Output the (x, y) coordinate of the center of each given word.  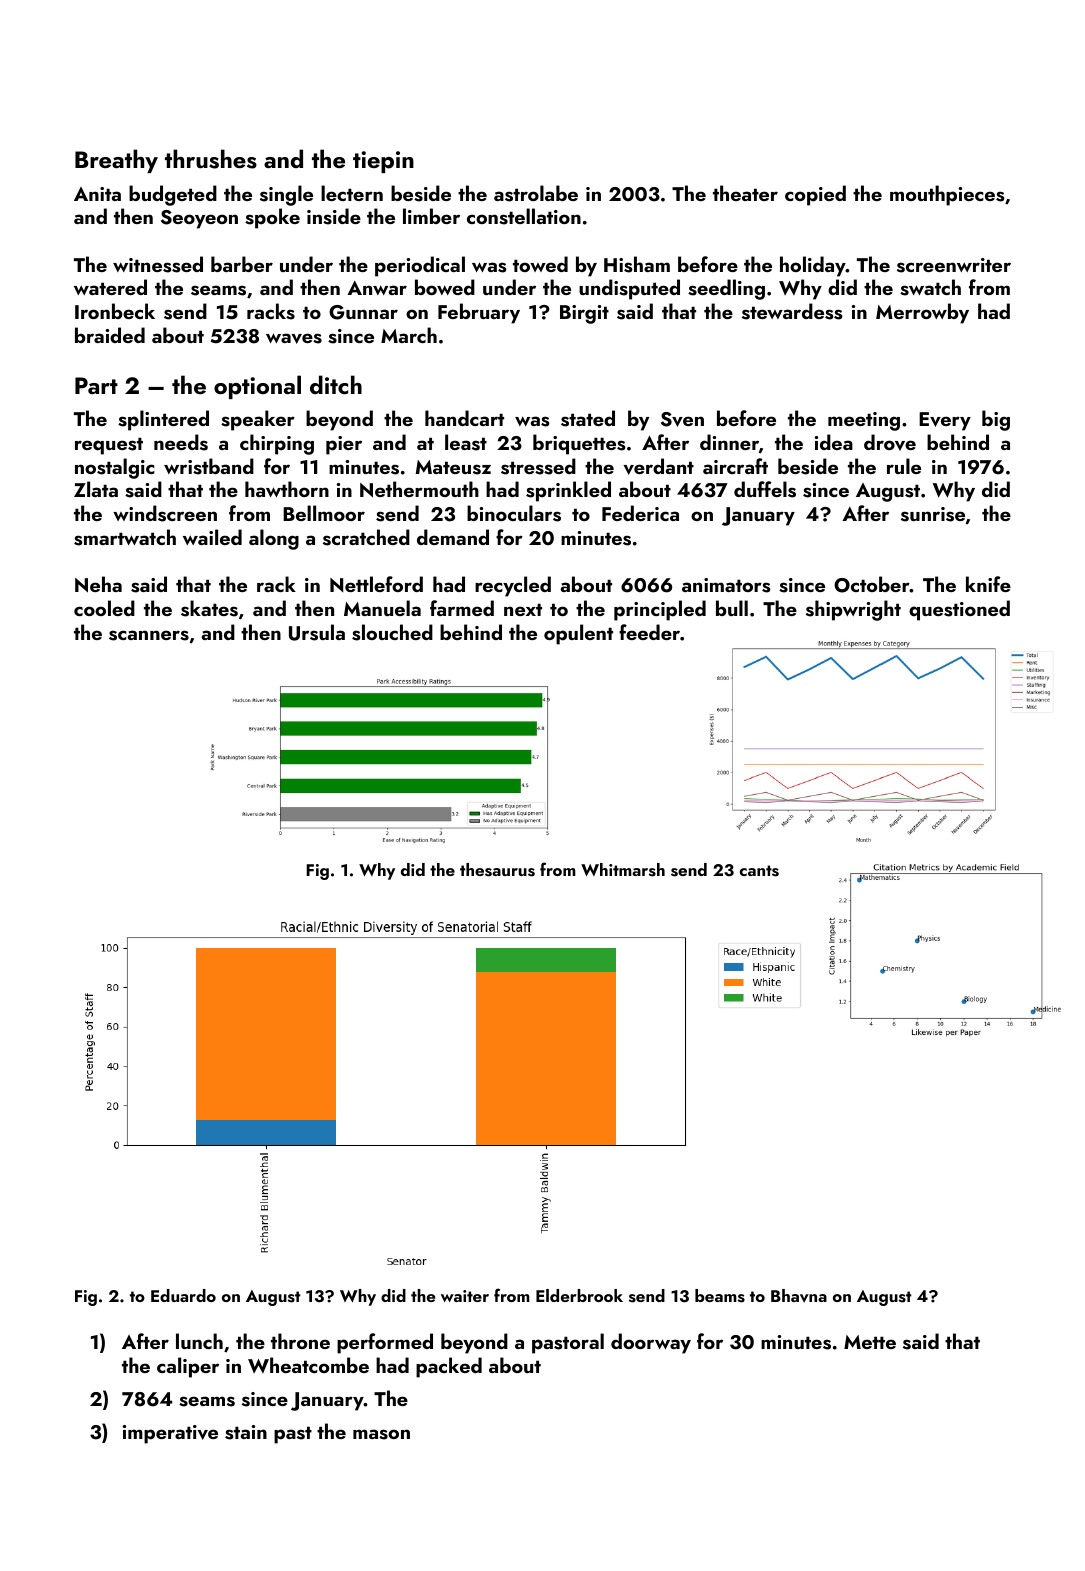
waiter (465, 1296)
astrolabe (536, 193)
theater (745, 193)
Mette (870, 1342)
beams (720, 1296)
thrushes (211, 159)
